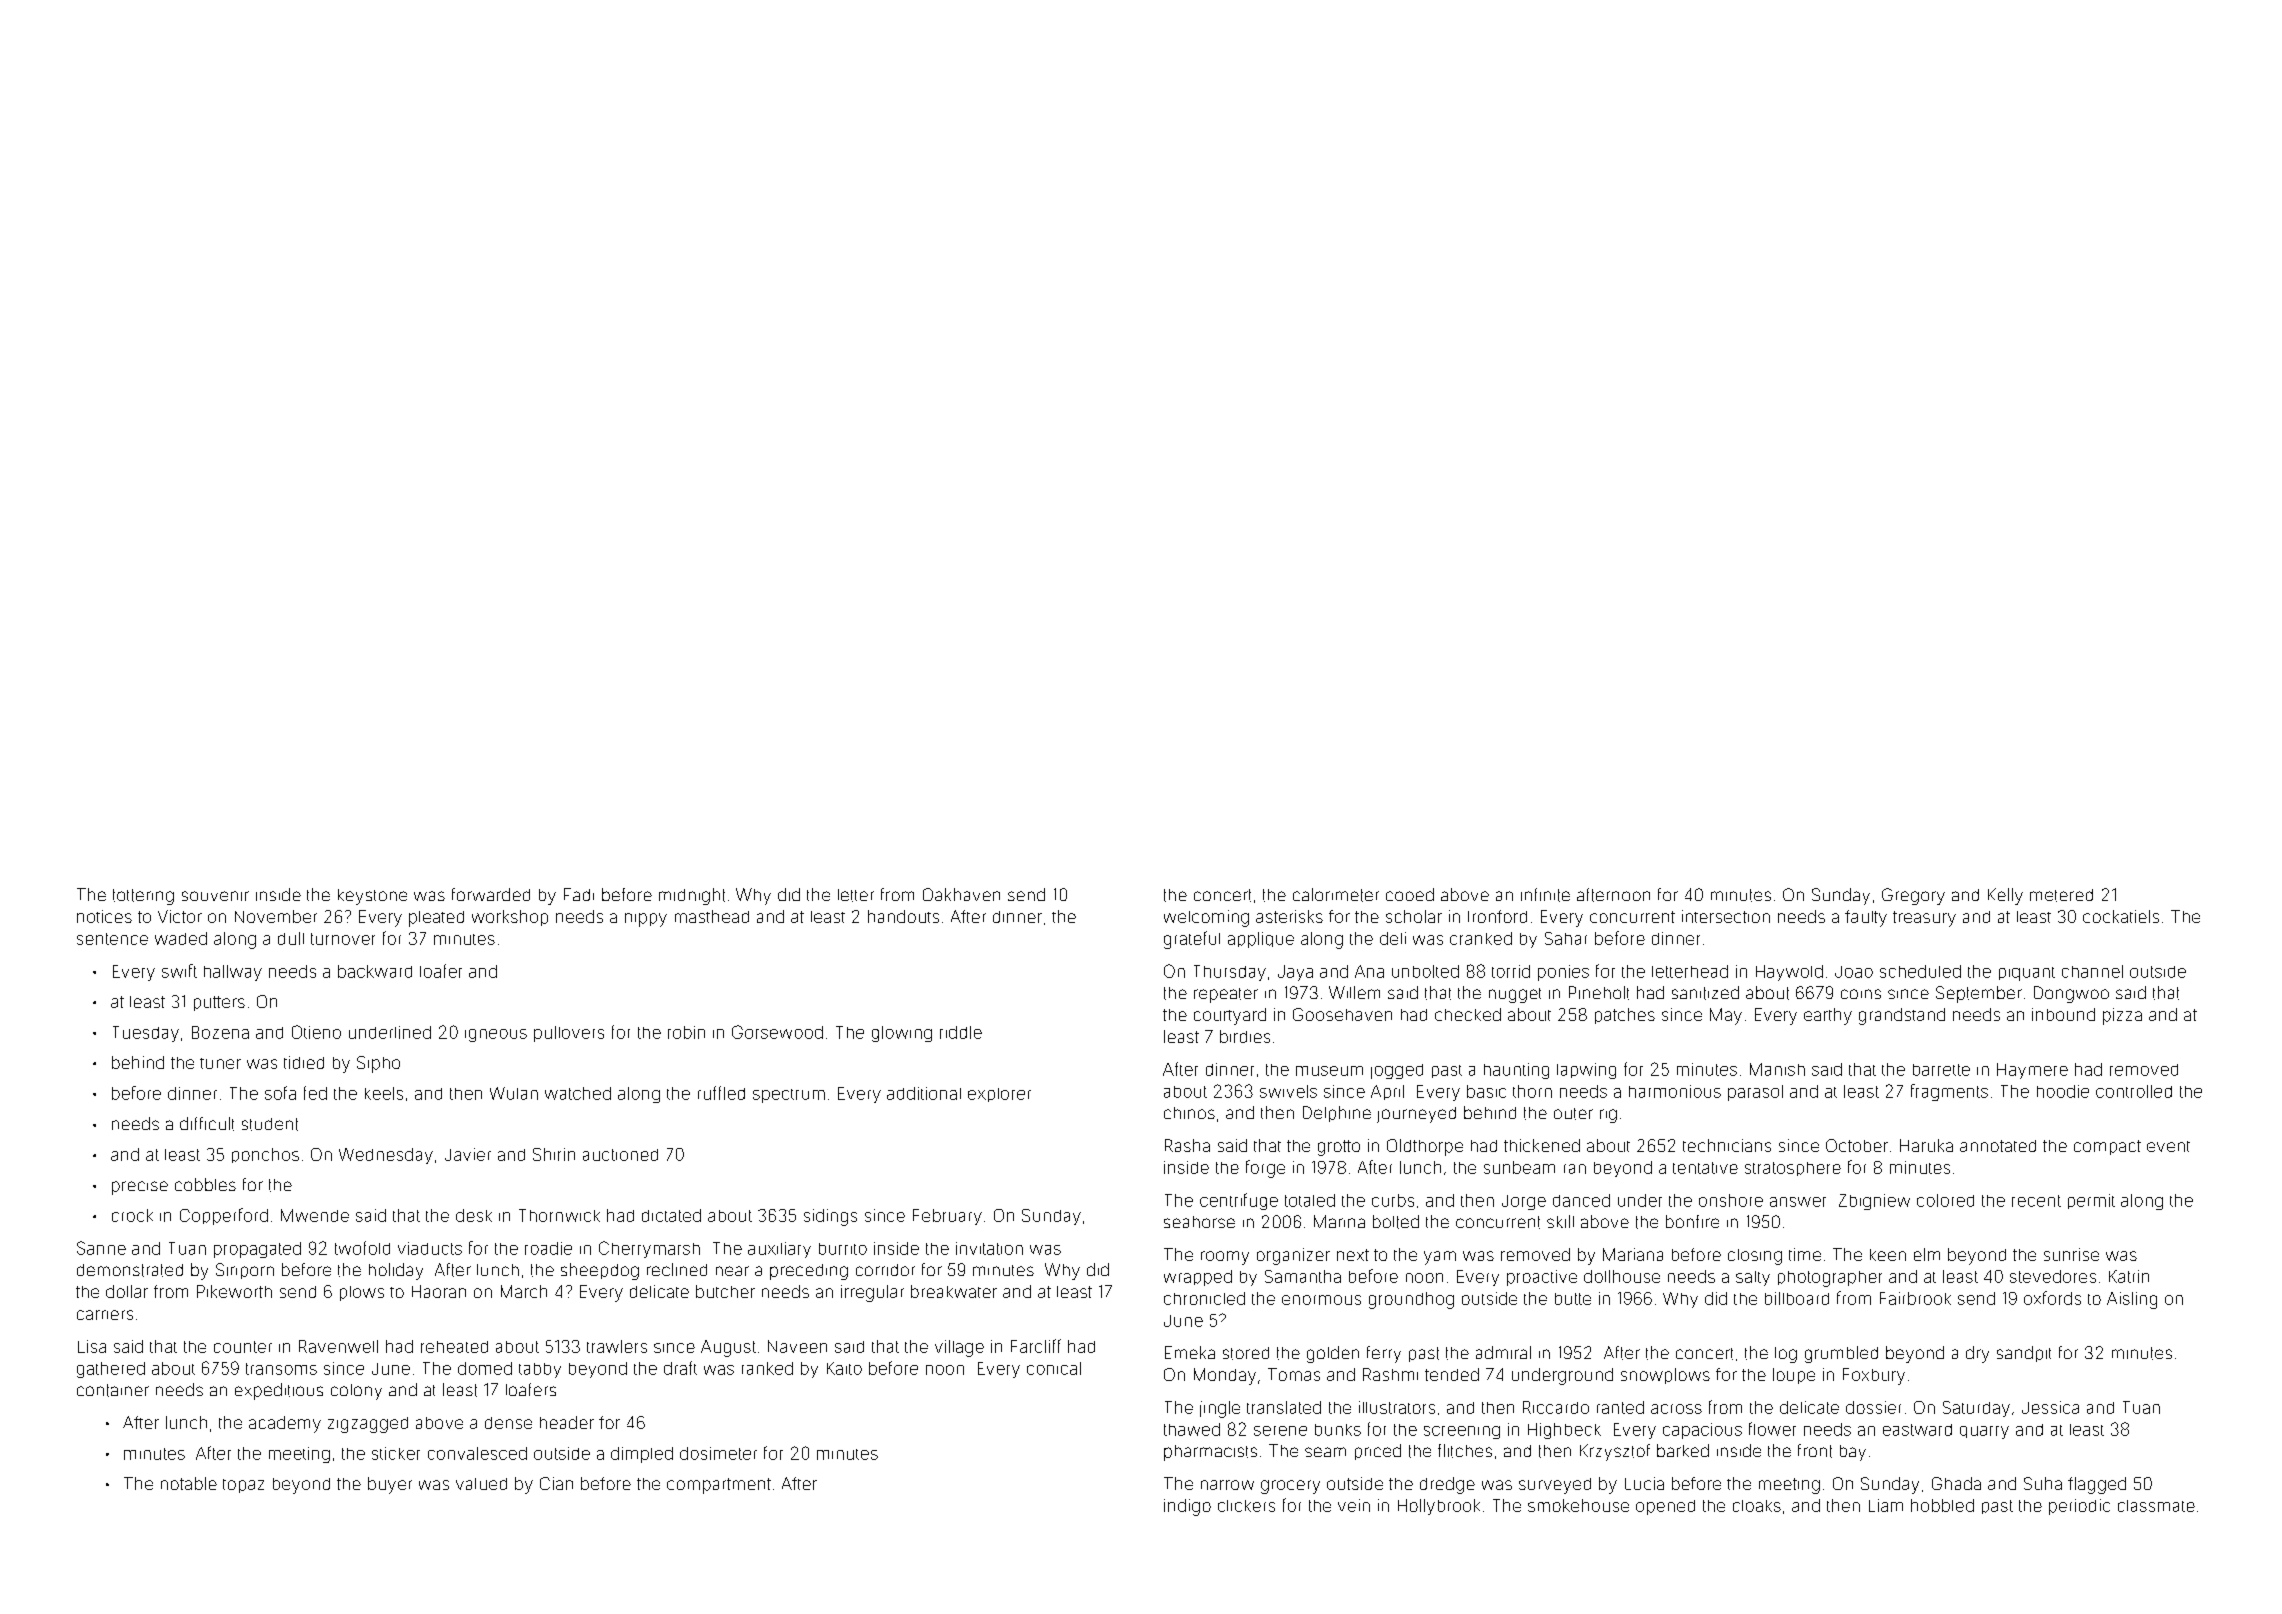 This image has width=2282, height=1614. What do you see at coordinates (1336, 895) in the image?
I see `calorimeter` at bounding box center [1336, 895].
